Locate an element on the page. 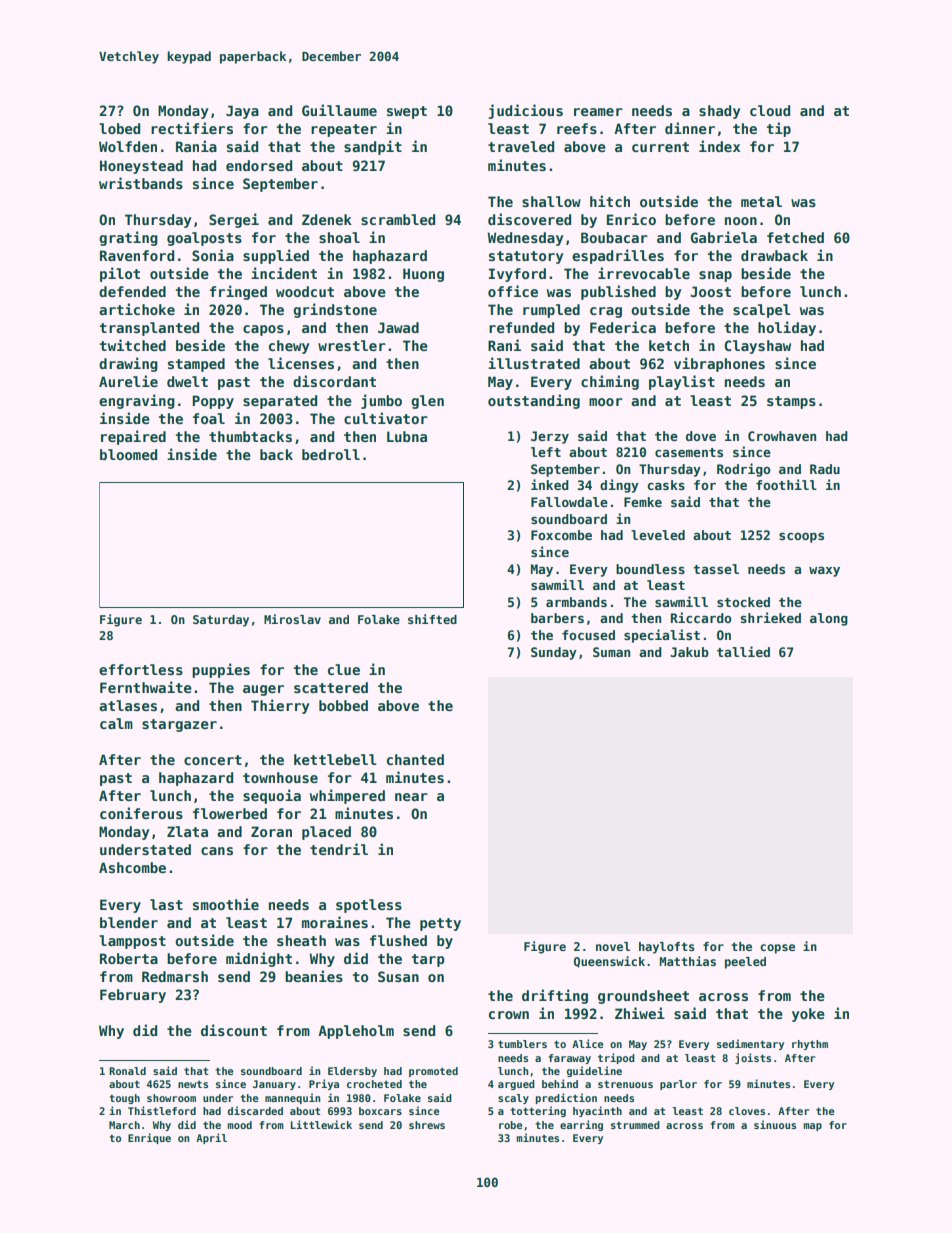 The height and width of the document is (1233, 952). Miroslav is located at coordinates (292, 619).
